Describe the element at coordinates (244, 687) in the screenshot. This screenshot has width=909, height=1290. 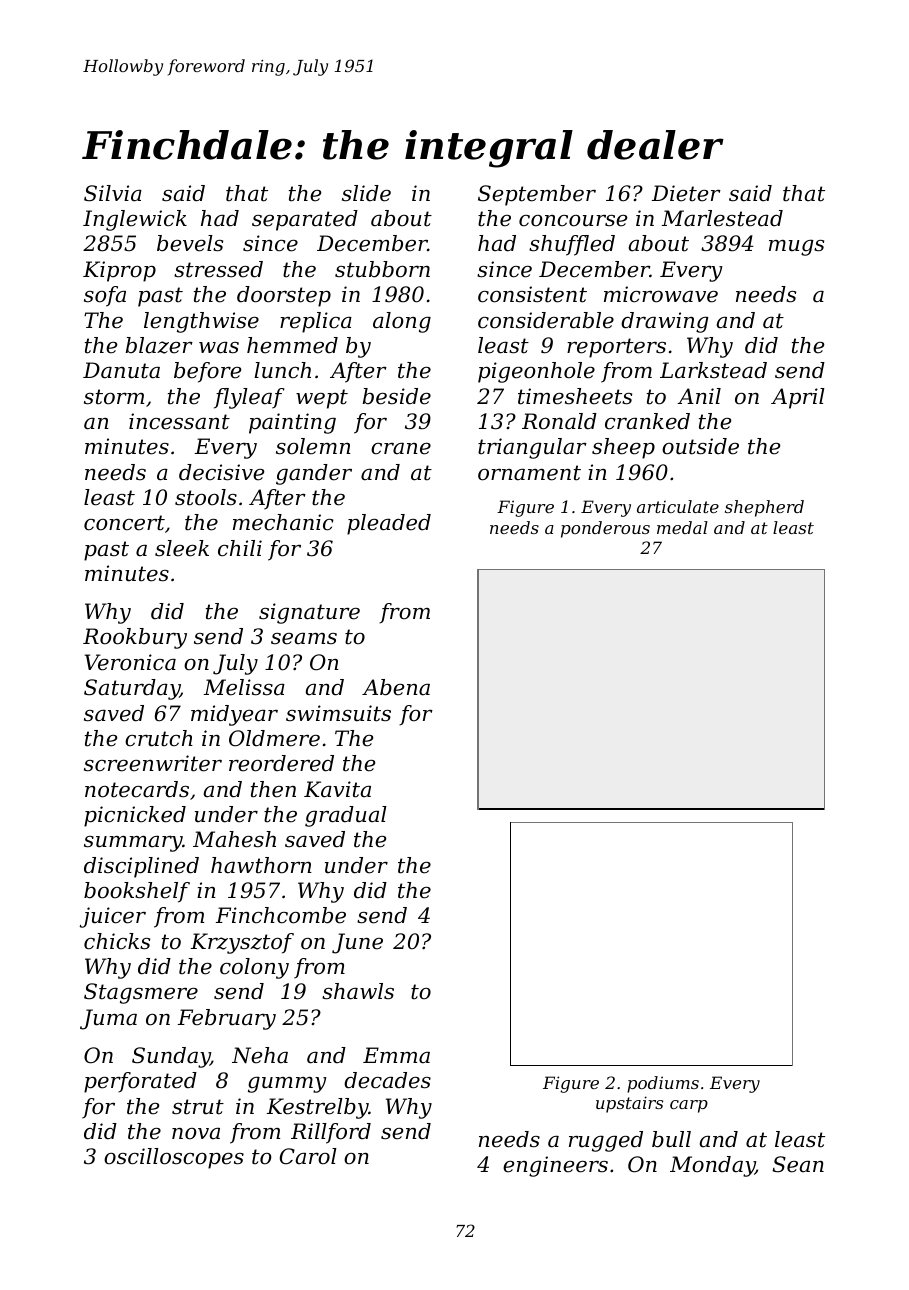
I see `Melissa` at that location.
